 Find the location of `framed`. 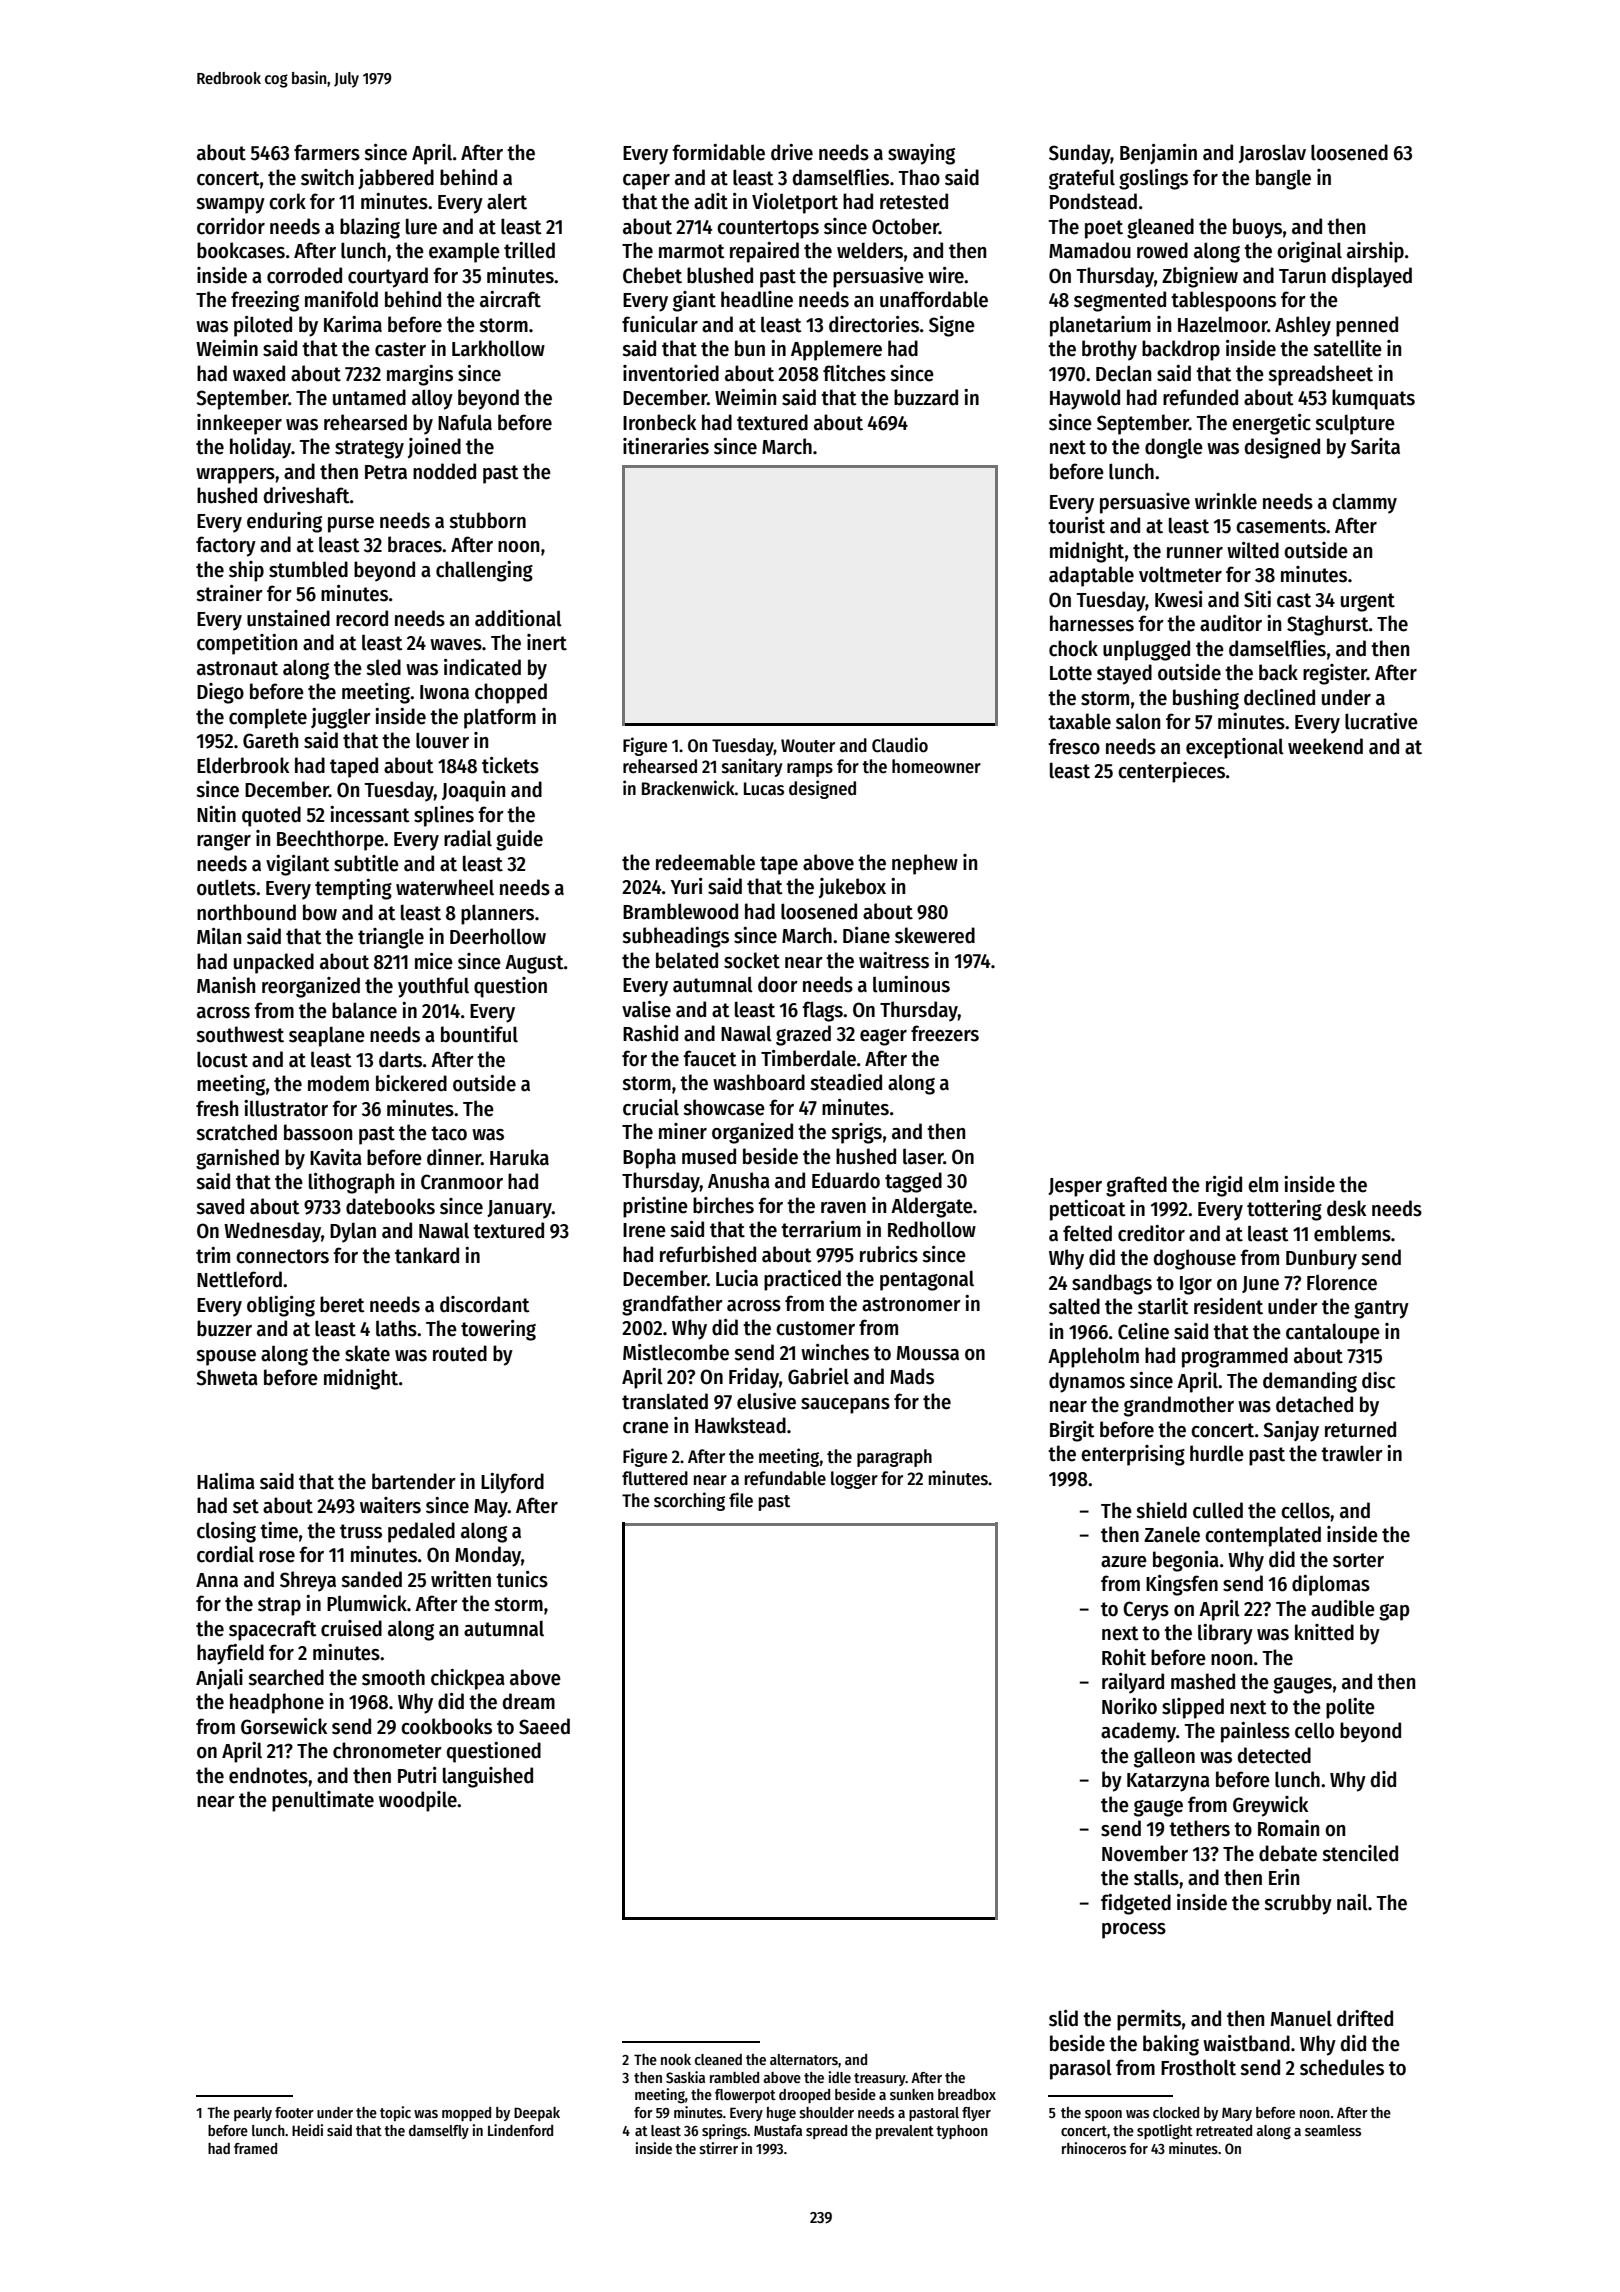

framed is located at coordinates (255, 2148).
